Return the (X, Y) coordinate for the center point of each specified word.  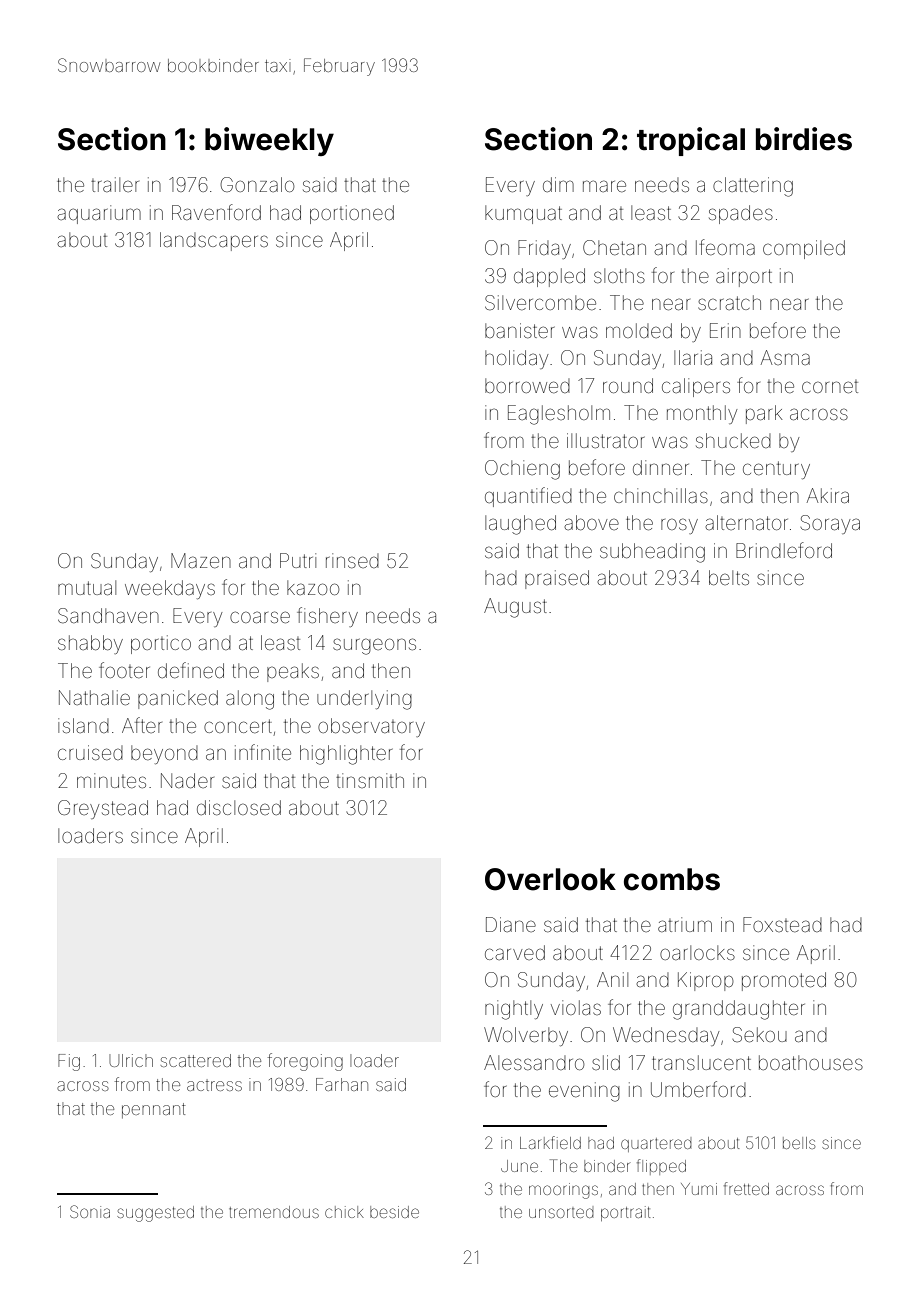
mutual (87, 587)
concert (238, 726)
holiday (516, 359)
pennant (154, 1110)
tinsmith (370, 780)
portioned (352, 214)
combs (672, 879)
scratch (729, 302)
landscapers (214, 241)
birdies (804, 139)
